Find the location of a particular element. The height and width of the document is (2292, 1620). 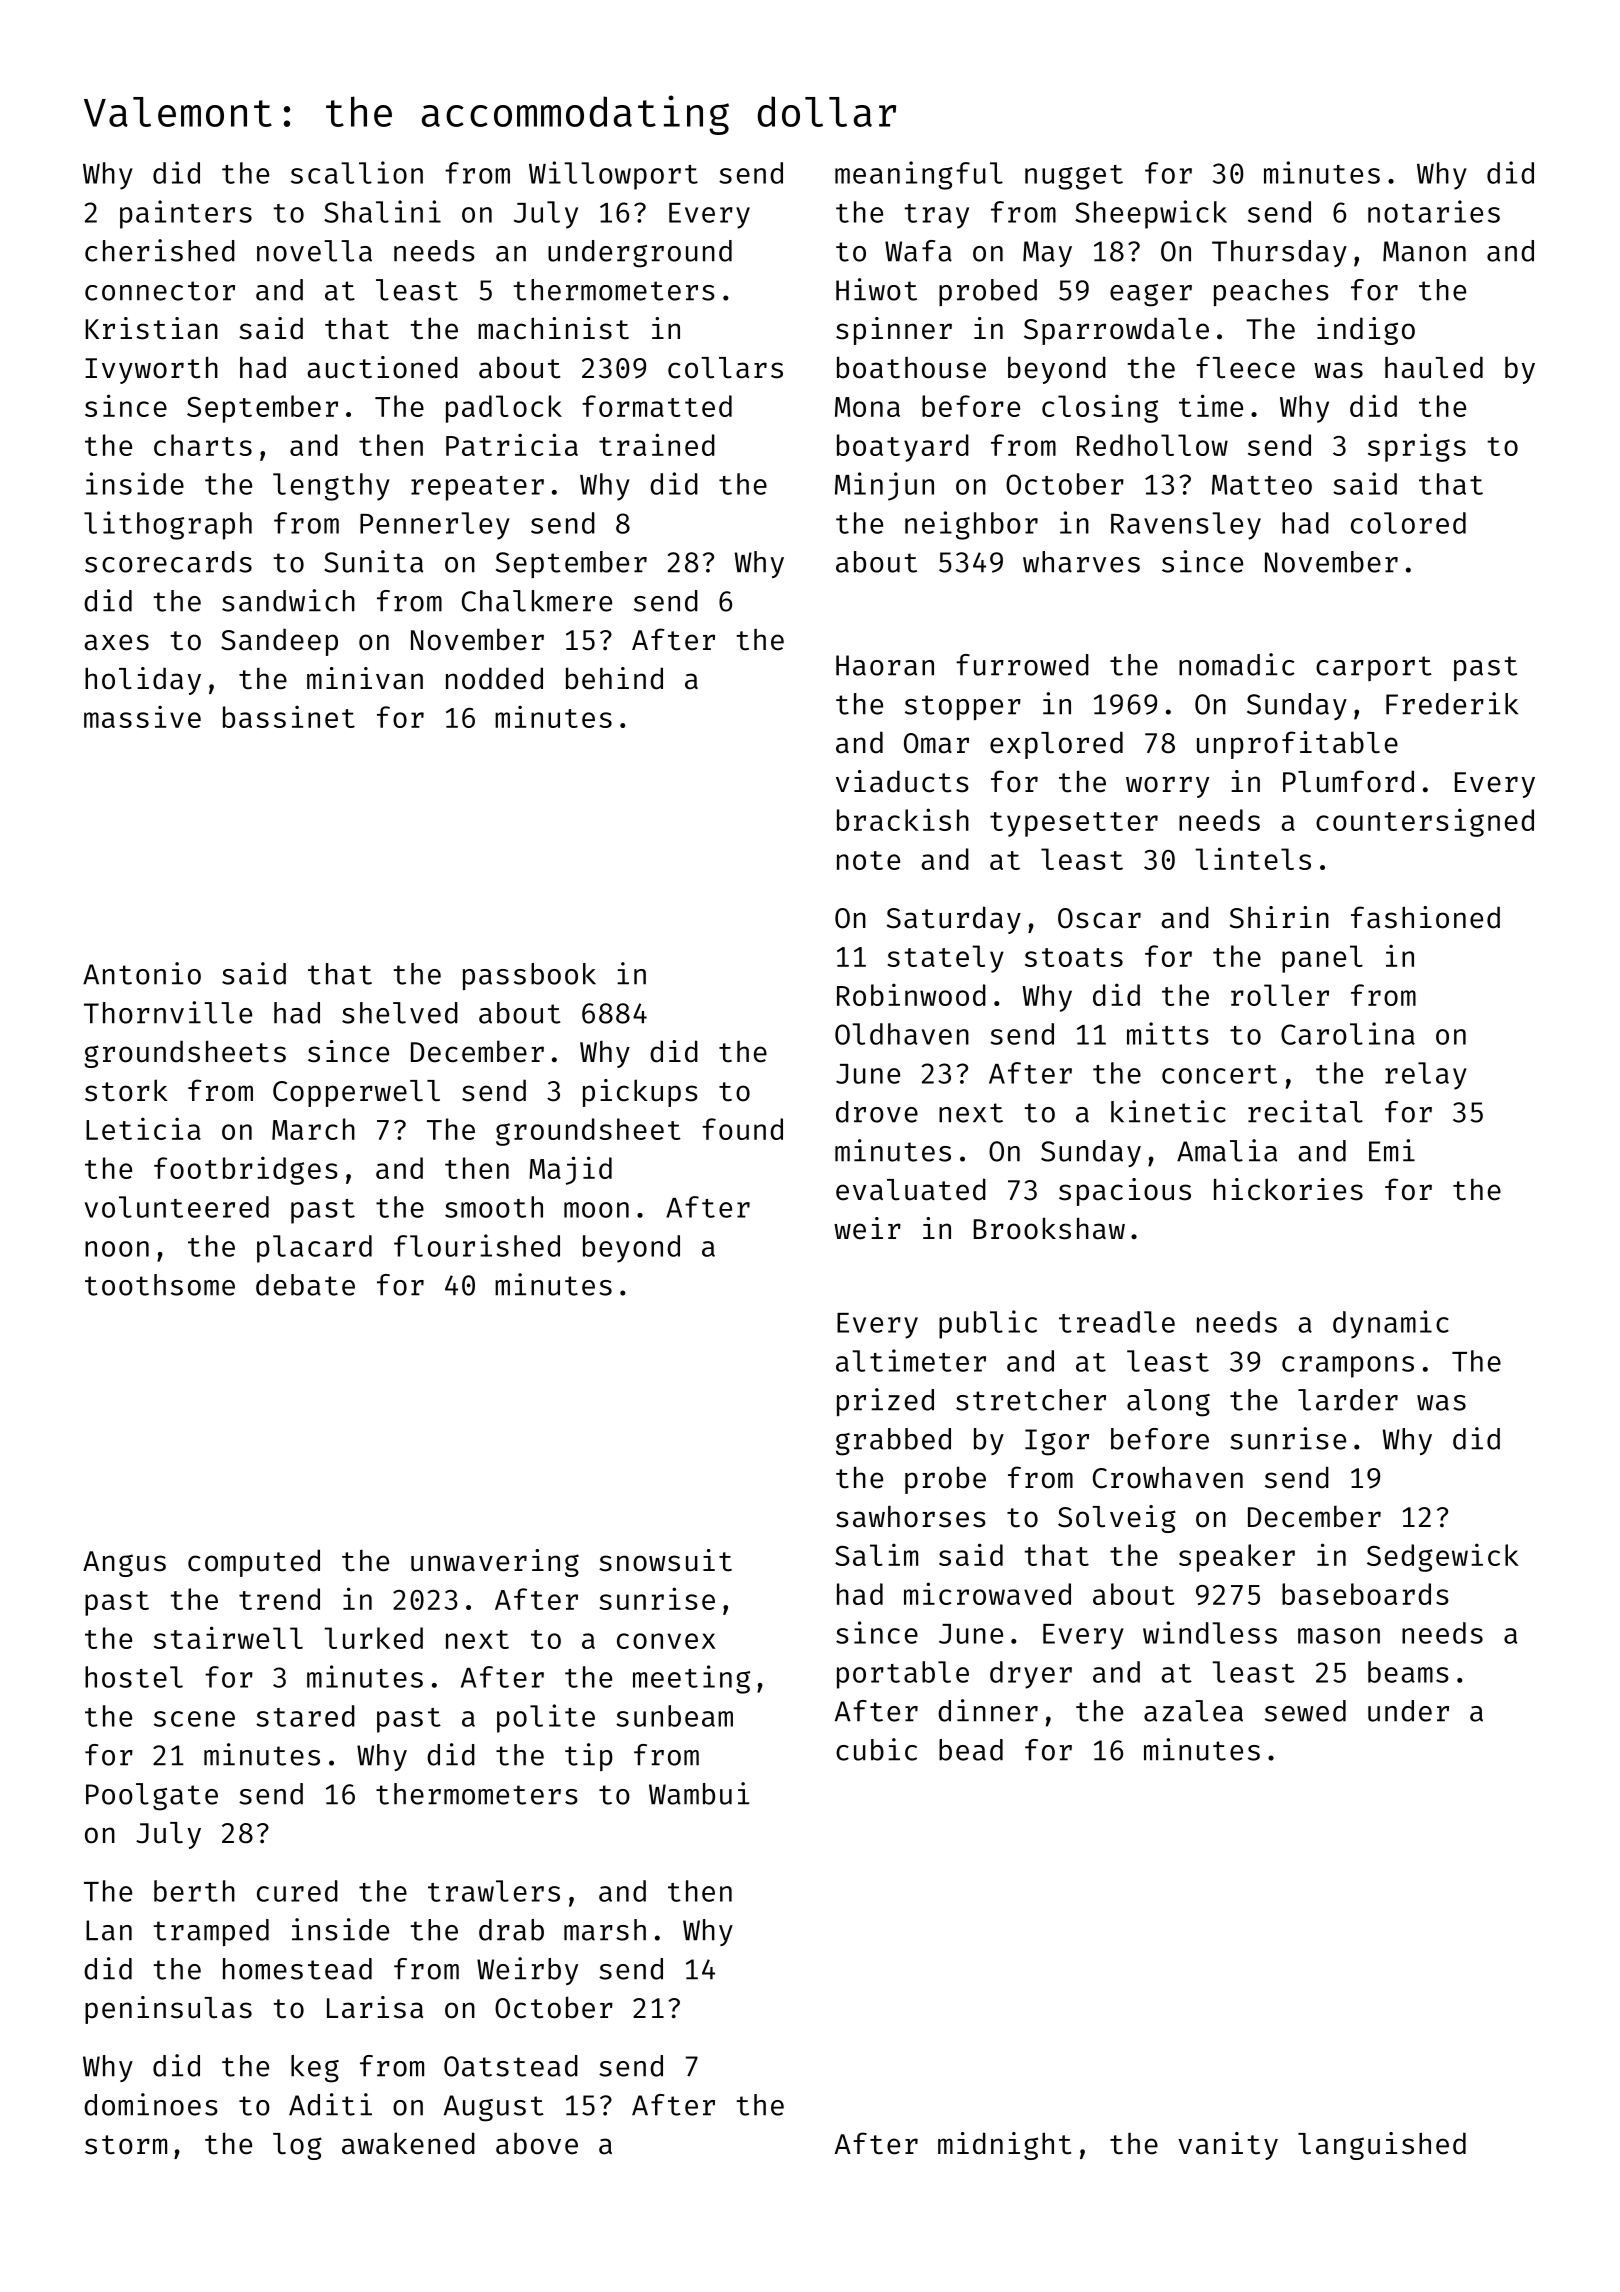

midnight is located at coordinates (1004, 2146).
